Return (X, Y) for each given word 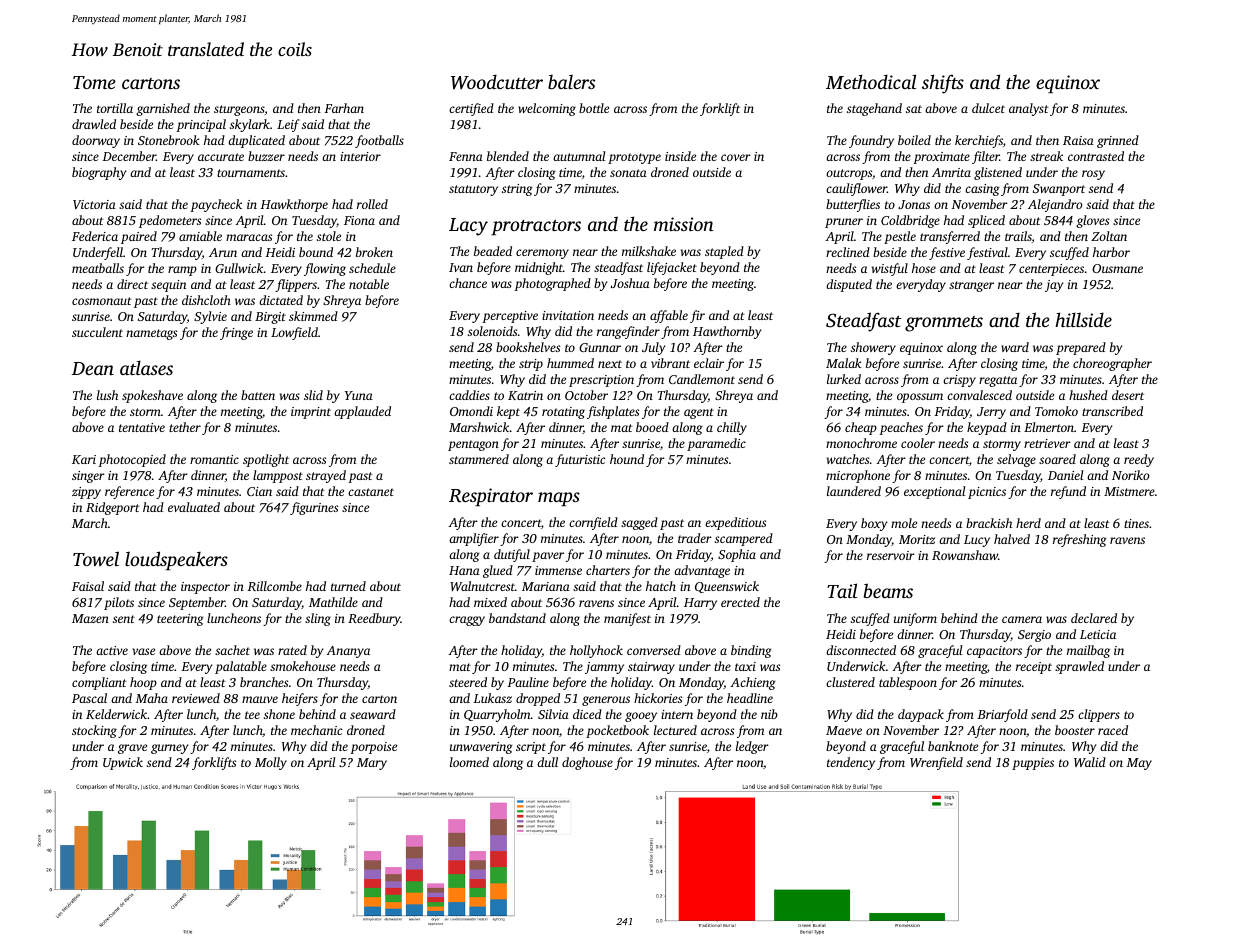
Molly (271, 763)
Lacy (468, 227)
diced (587, 714)
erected (740, 602)
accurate (221, 157)
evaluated (194, 507)
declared (1094, 618)
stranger (971, 286)
